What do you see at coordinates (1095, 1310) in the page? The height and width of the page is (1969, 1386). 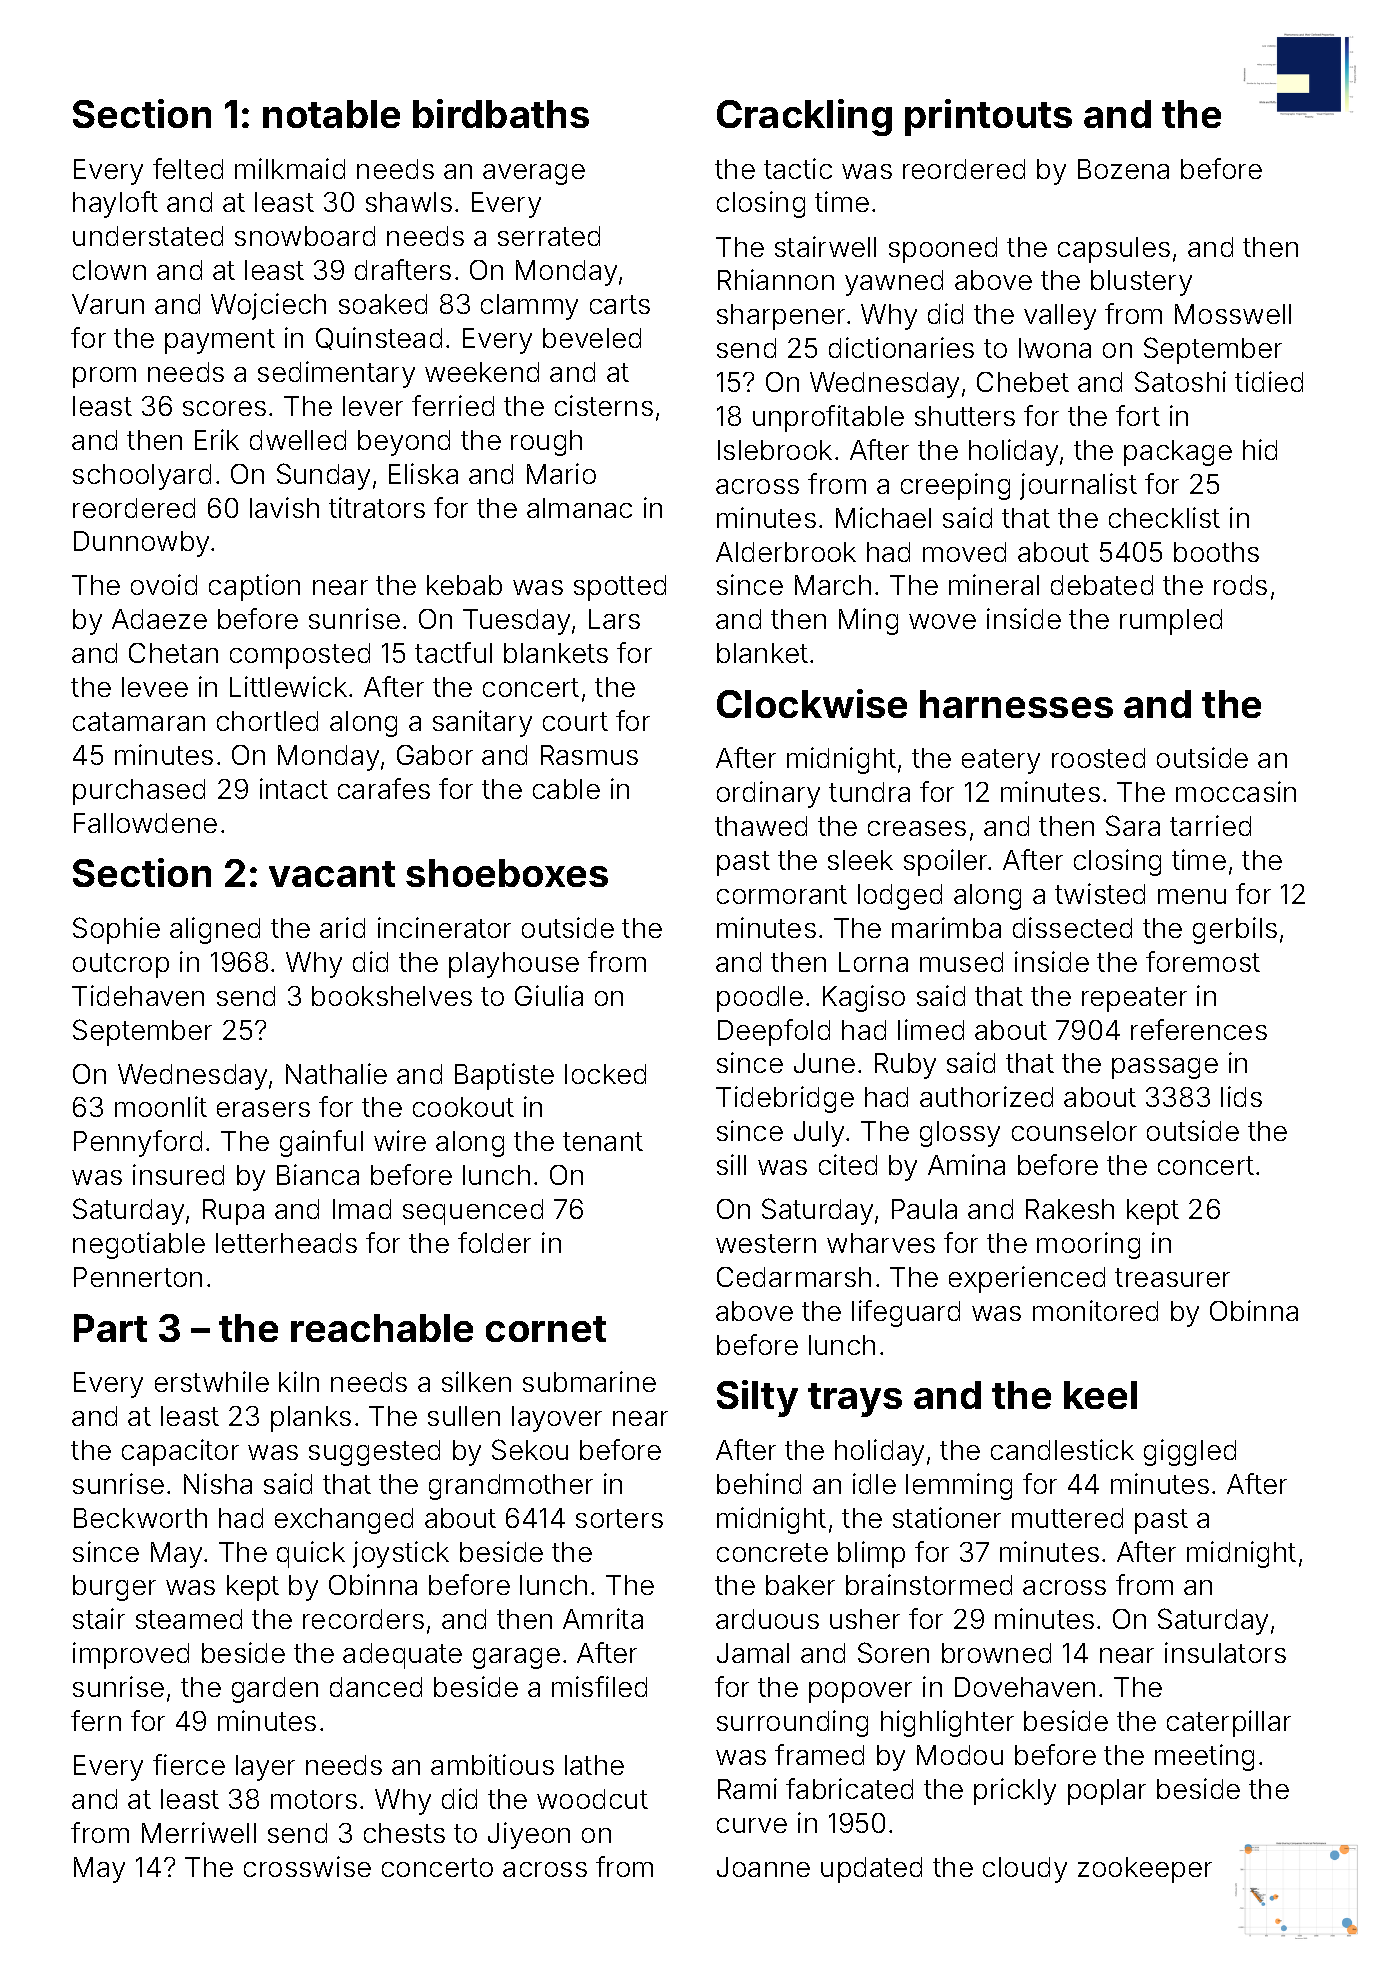 I see `monitored` at bounding box center [1095, 1310].
